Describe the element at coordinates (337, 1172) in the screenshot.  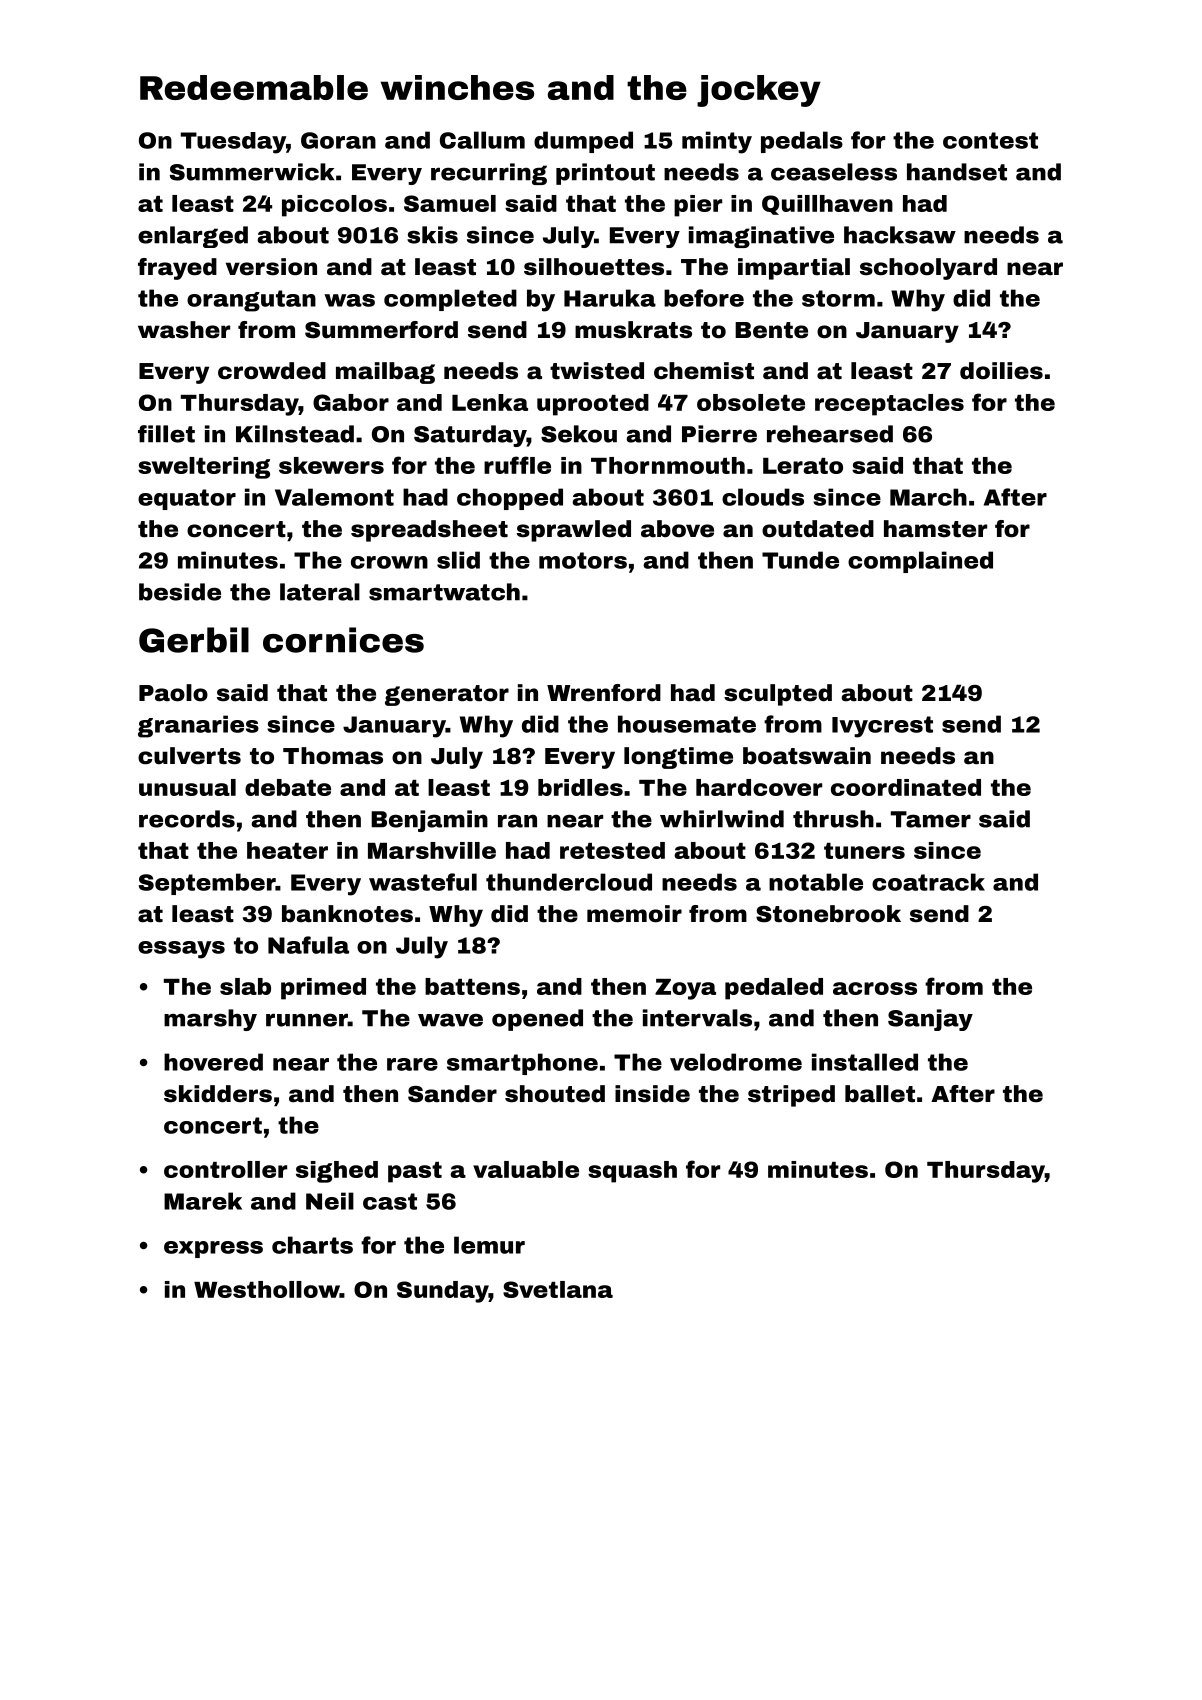
I see `sighed` at that location.
